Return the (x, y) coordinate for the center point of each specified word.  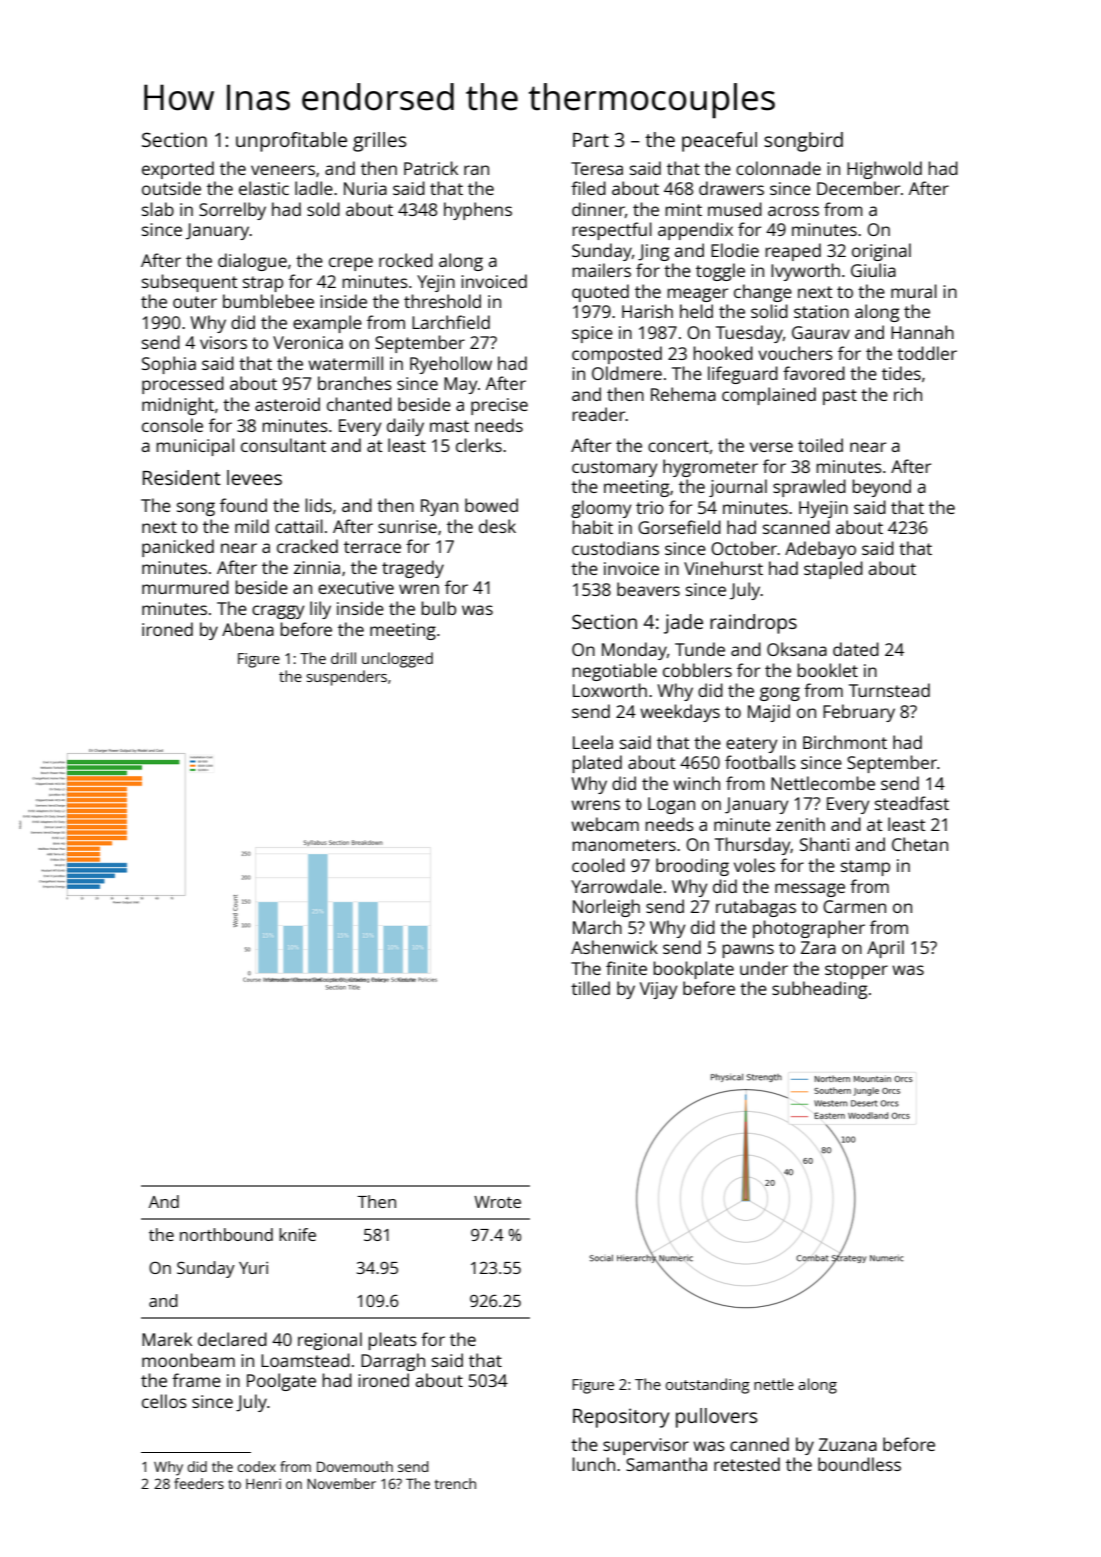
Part (591, 140)
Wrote (497, 1202)
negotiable (614, 672)
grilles (379, 142)
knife (297, 1234)
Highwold (884, 170)
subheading (819, 990)
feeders (199, 1483)
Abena (248, 629)
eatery (751, 745)
